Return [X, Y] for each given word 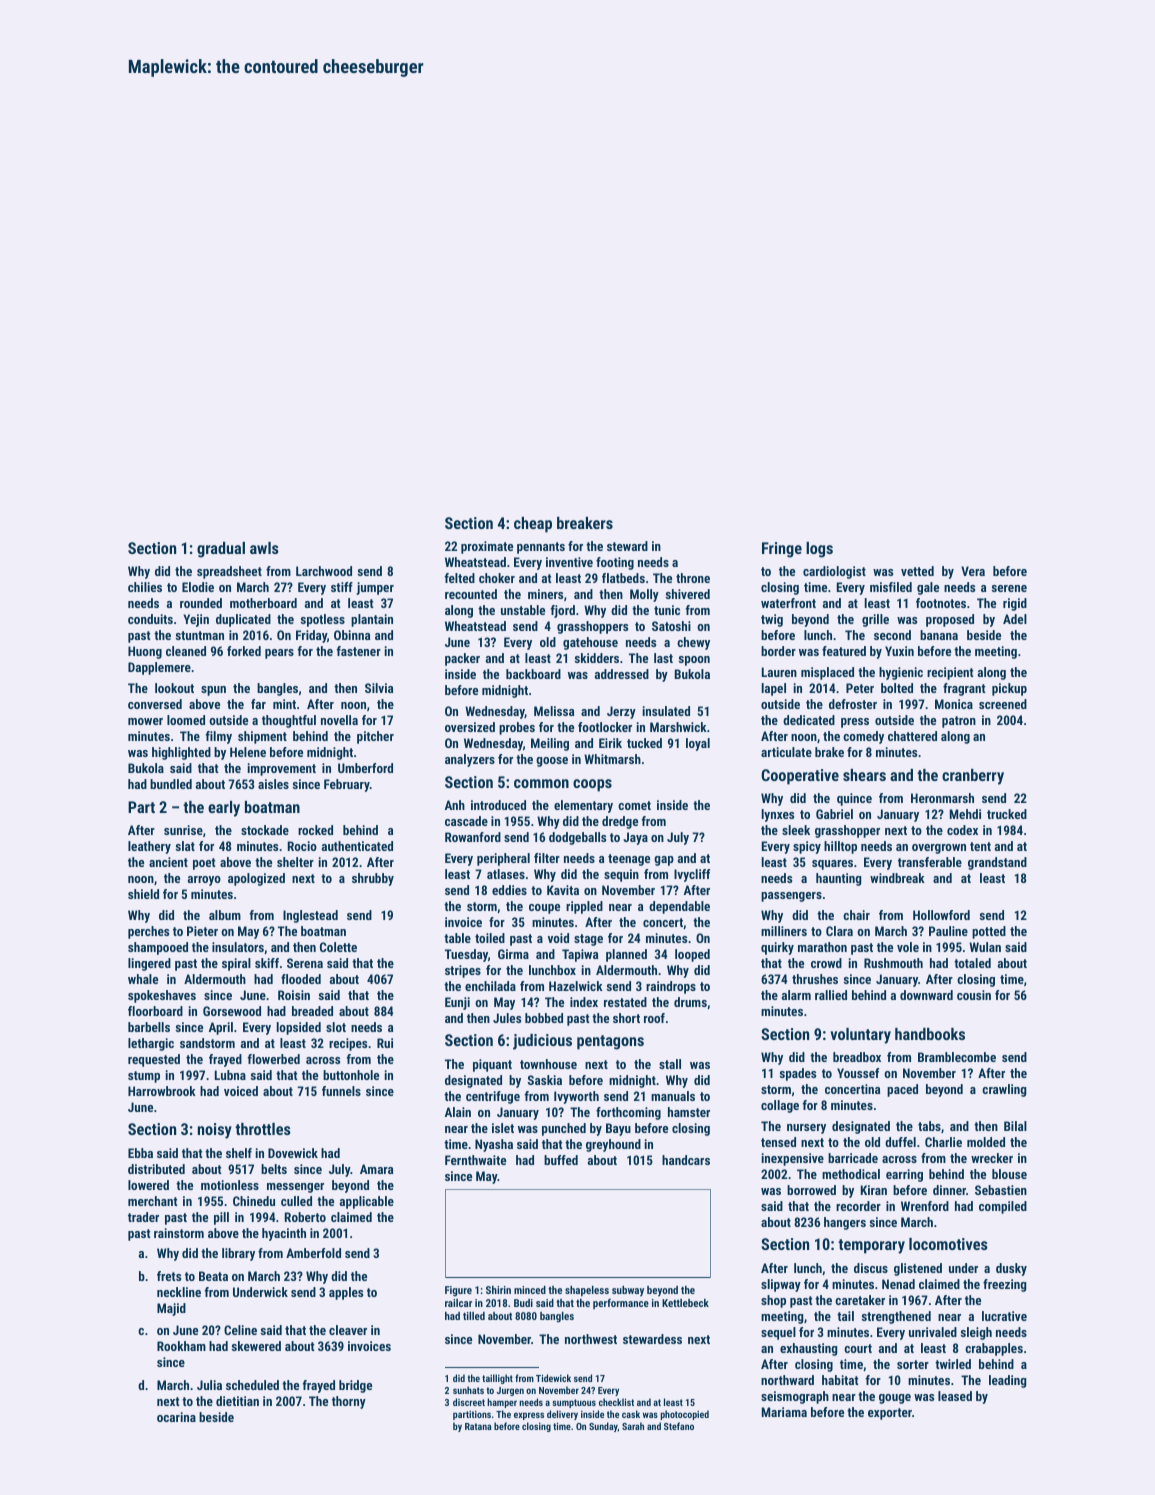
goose [552, 762]
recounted [471, 594]
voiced [241, 1091]
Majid [171, 1309]
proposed [950, 620]
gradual [221, 550]
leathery [149, 847]
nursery [806, 1129]
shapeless [587, 1291]
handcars [686, 1160]
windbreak [897, 878]
